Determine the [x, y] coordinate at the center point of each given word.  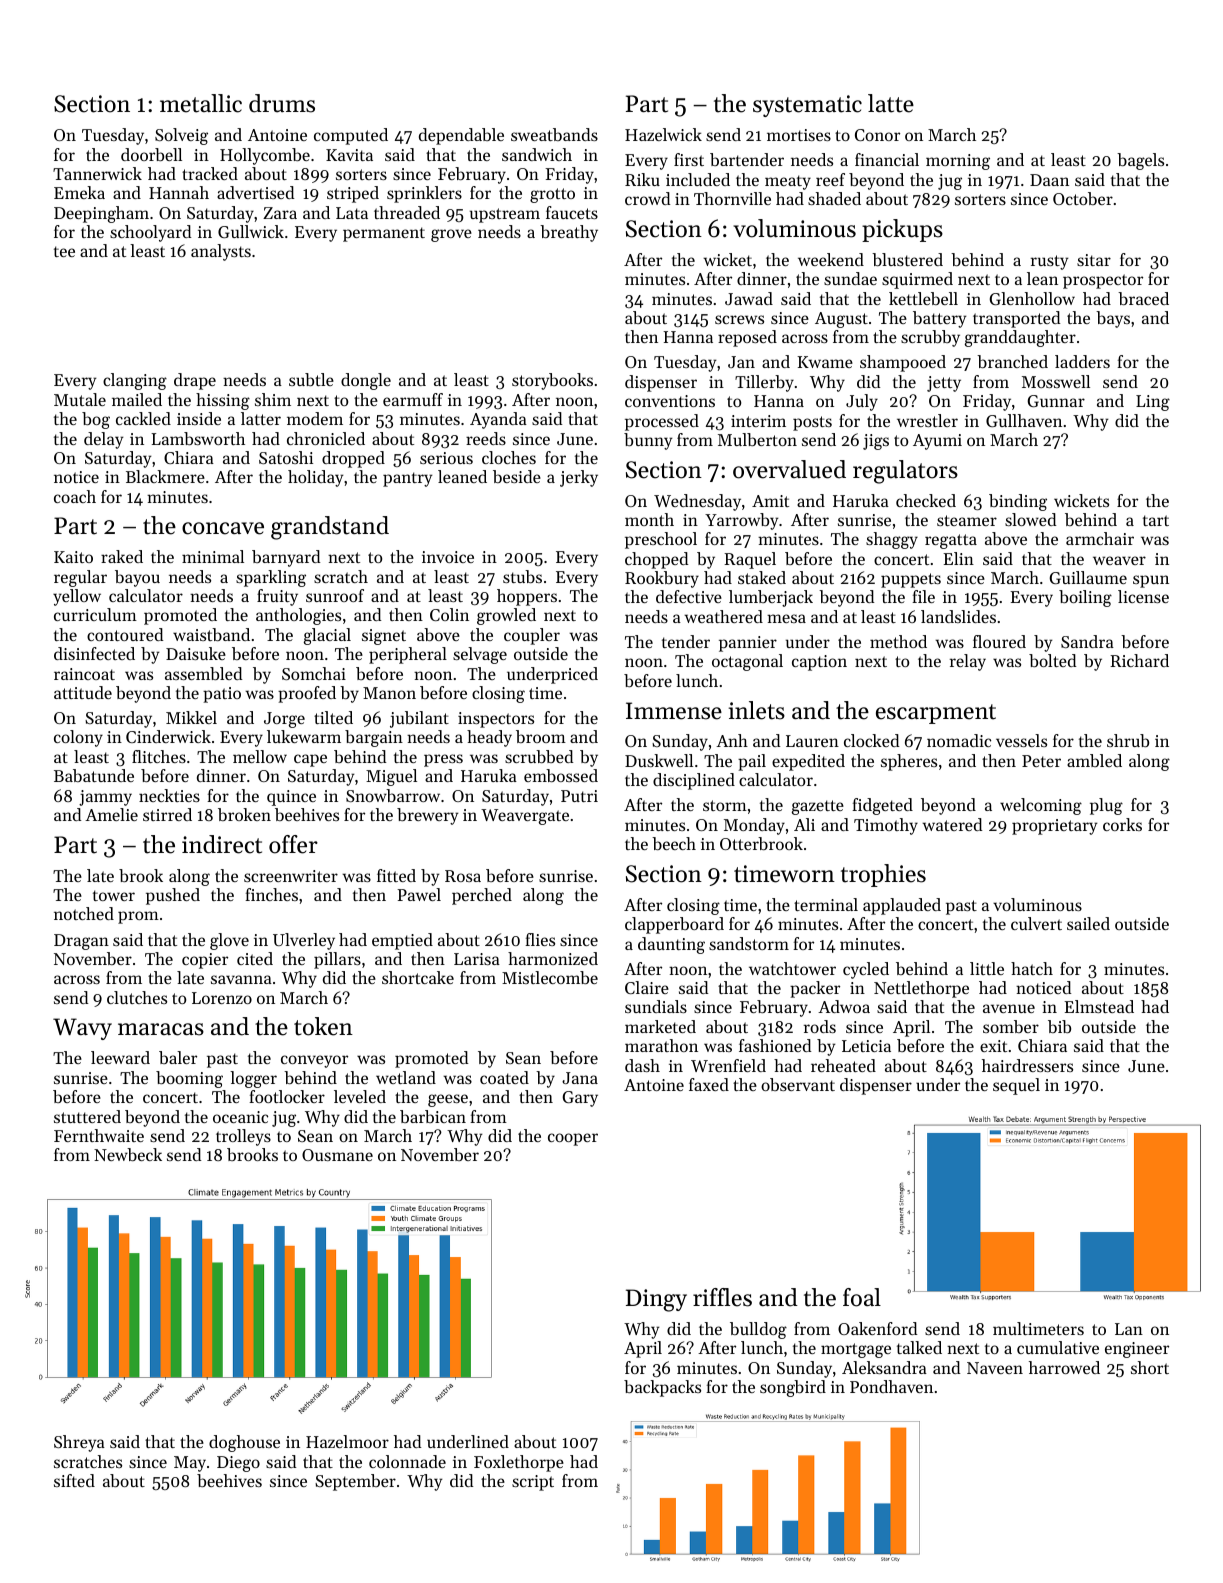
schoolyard [151, 233]
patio [222, 695]
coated [504, 1077]
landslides [958, 616]
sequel [1016, 1086]
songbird [793, 1388]
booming [189, 1079]
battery [940, 319]
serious [446, 458]
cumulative [1058, 1347]
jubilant [419, 719]
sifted [74, 1480]
